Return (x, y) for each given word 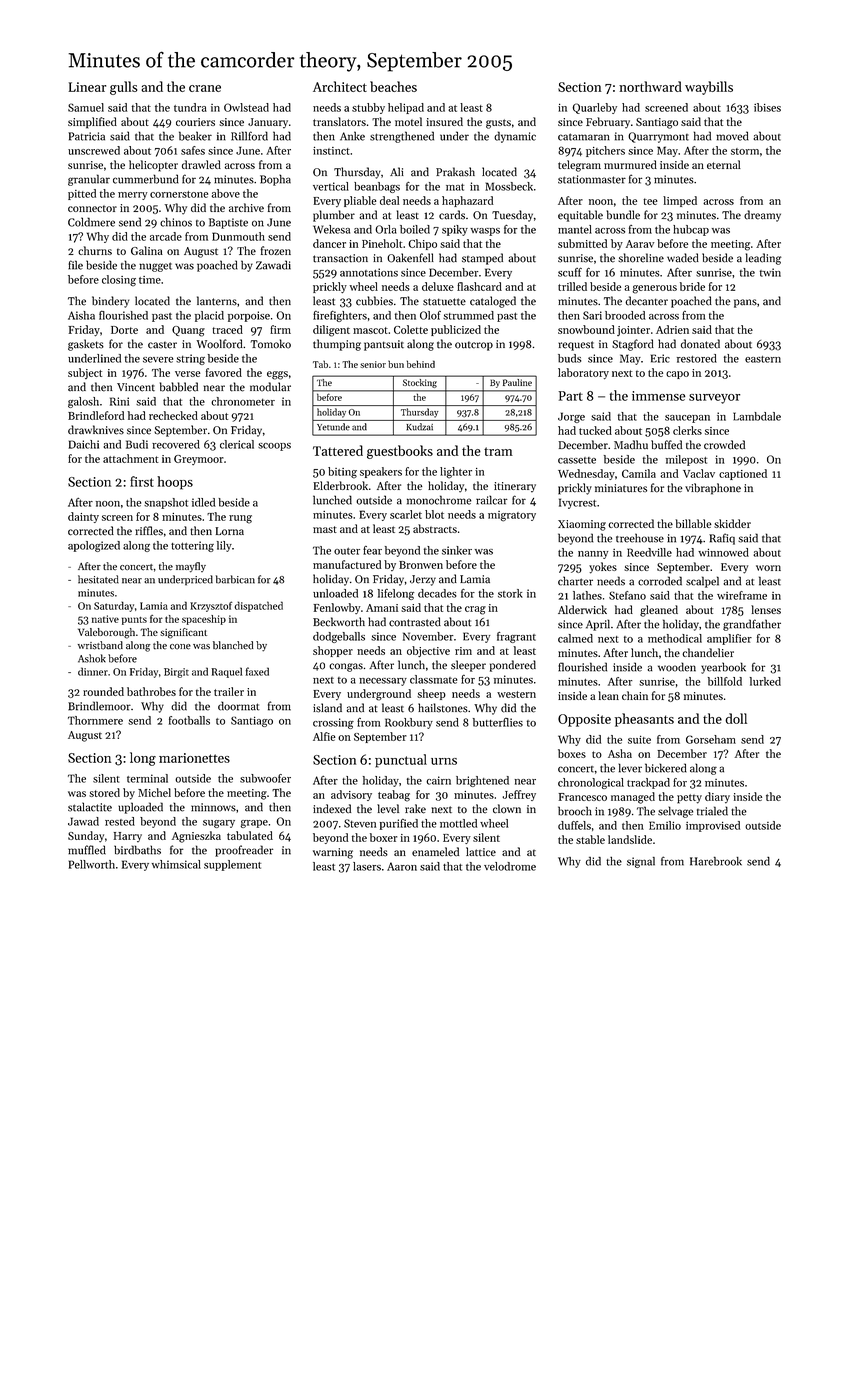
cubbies (374, 301)
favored (223, 372)
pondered (513, 666)
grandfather (752, 625)
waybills (709, 88)
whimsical (176, 864)
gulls (123, 88)
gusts (498, 124)
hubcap (691, 230)
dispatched (259, 606)
